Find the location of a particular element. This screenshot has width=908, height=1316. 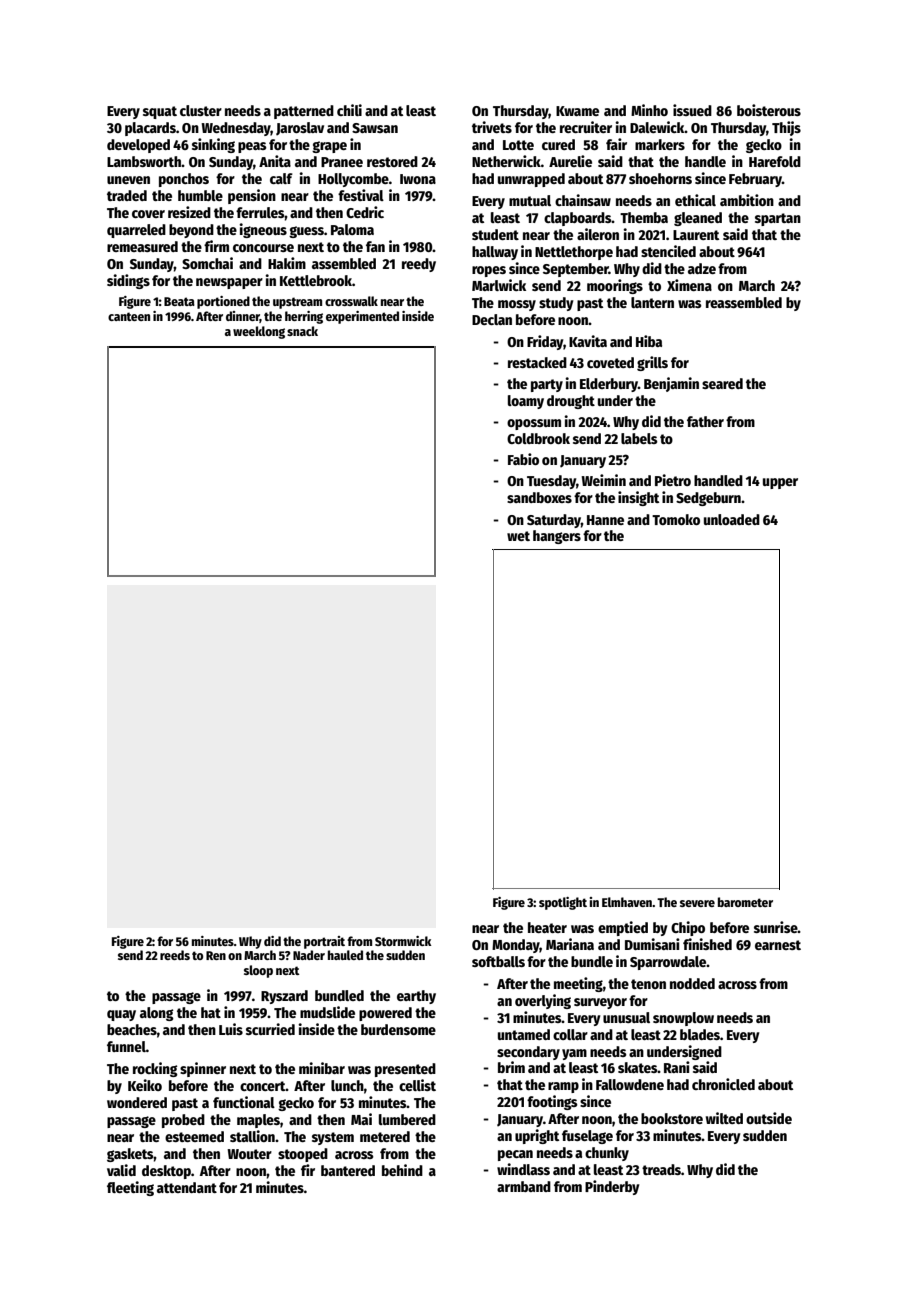

resized is located at coordinates (189, 212).
